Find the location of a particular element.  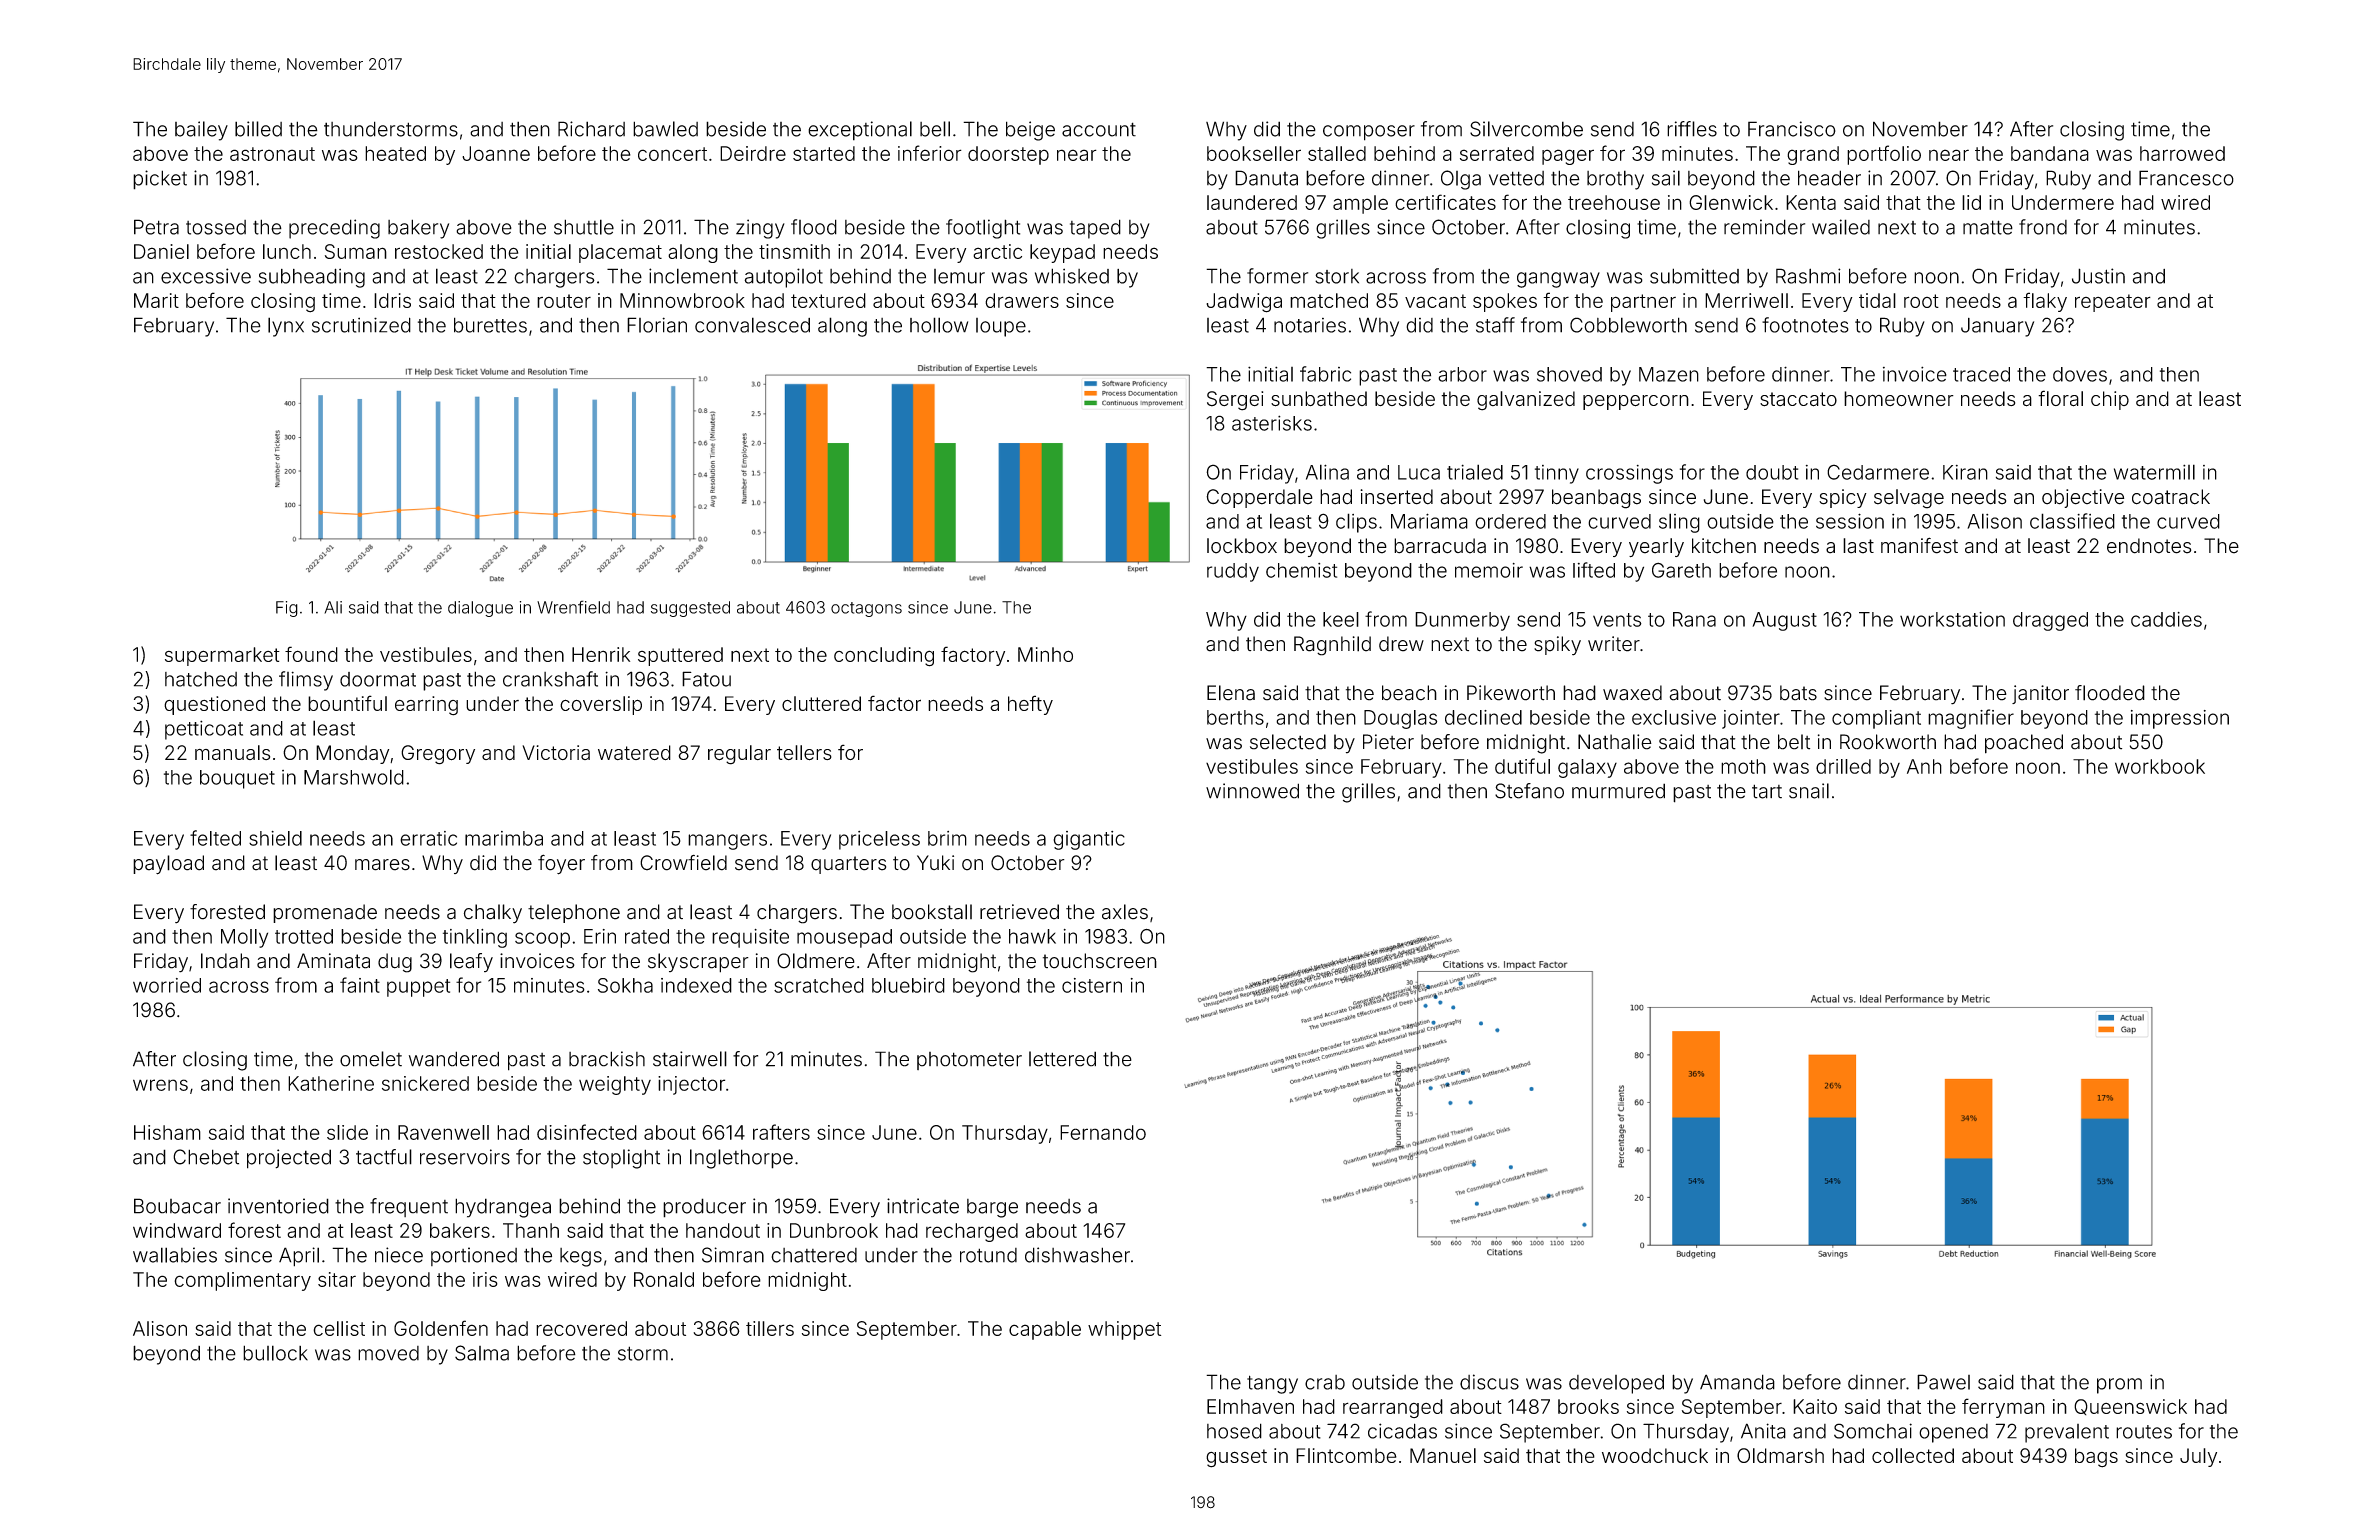

repeater is located at coordinates (2113, 303).
